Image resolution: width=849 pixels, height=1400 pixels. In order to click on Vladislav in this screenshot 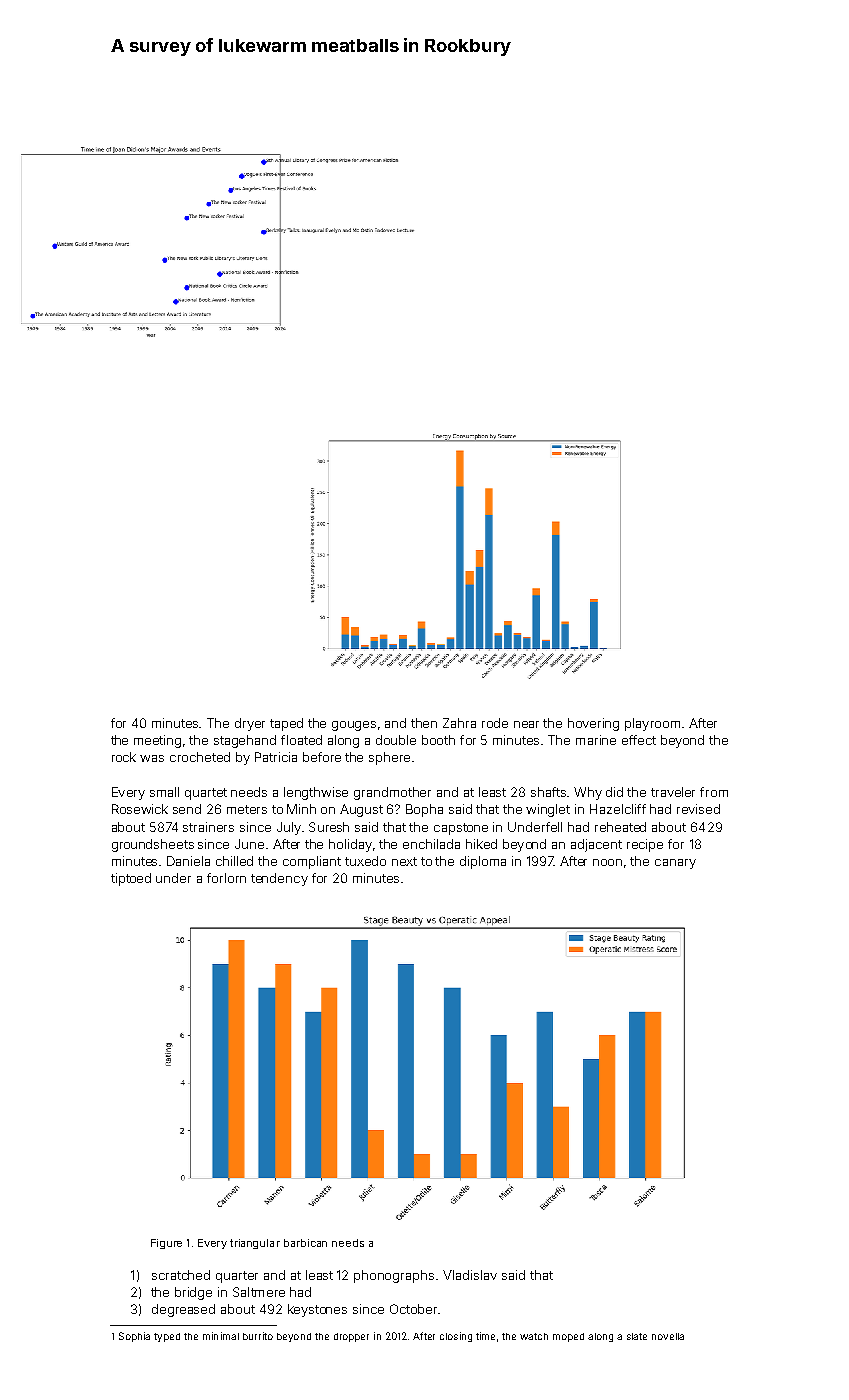, I will do `click(470, 1275)`.
